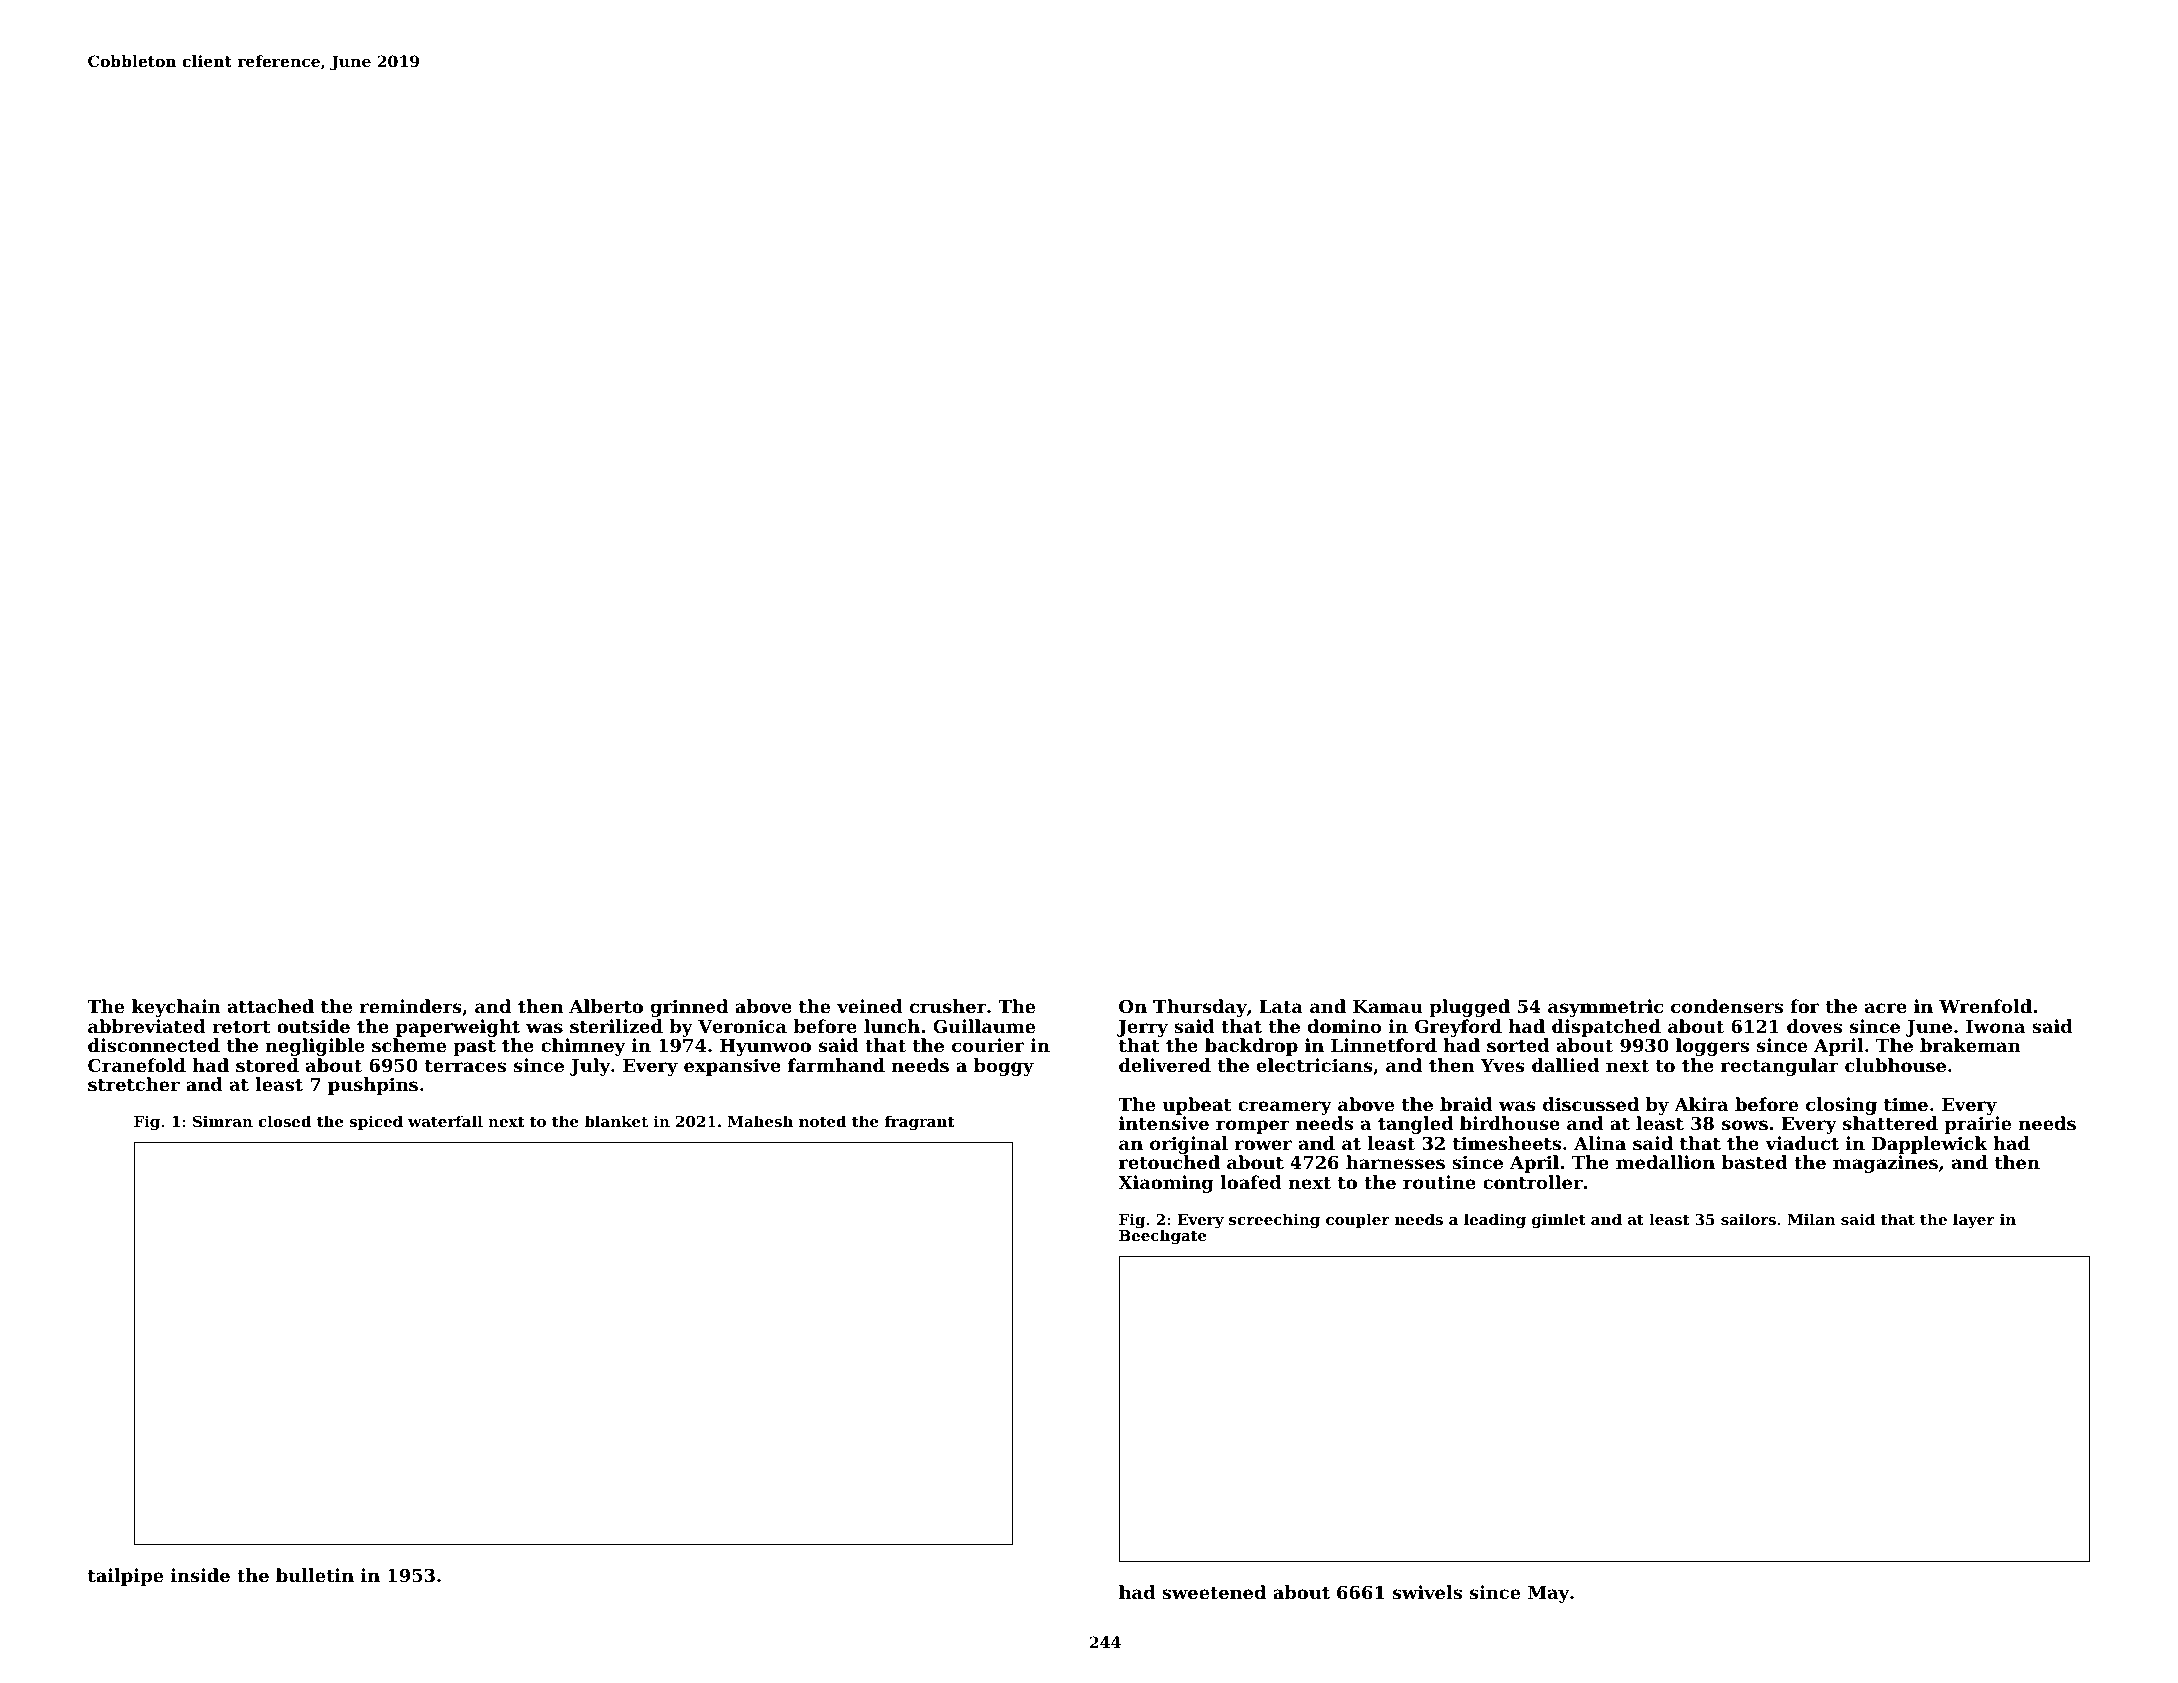  I want to click on closing, so click(1841, 1106).
